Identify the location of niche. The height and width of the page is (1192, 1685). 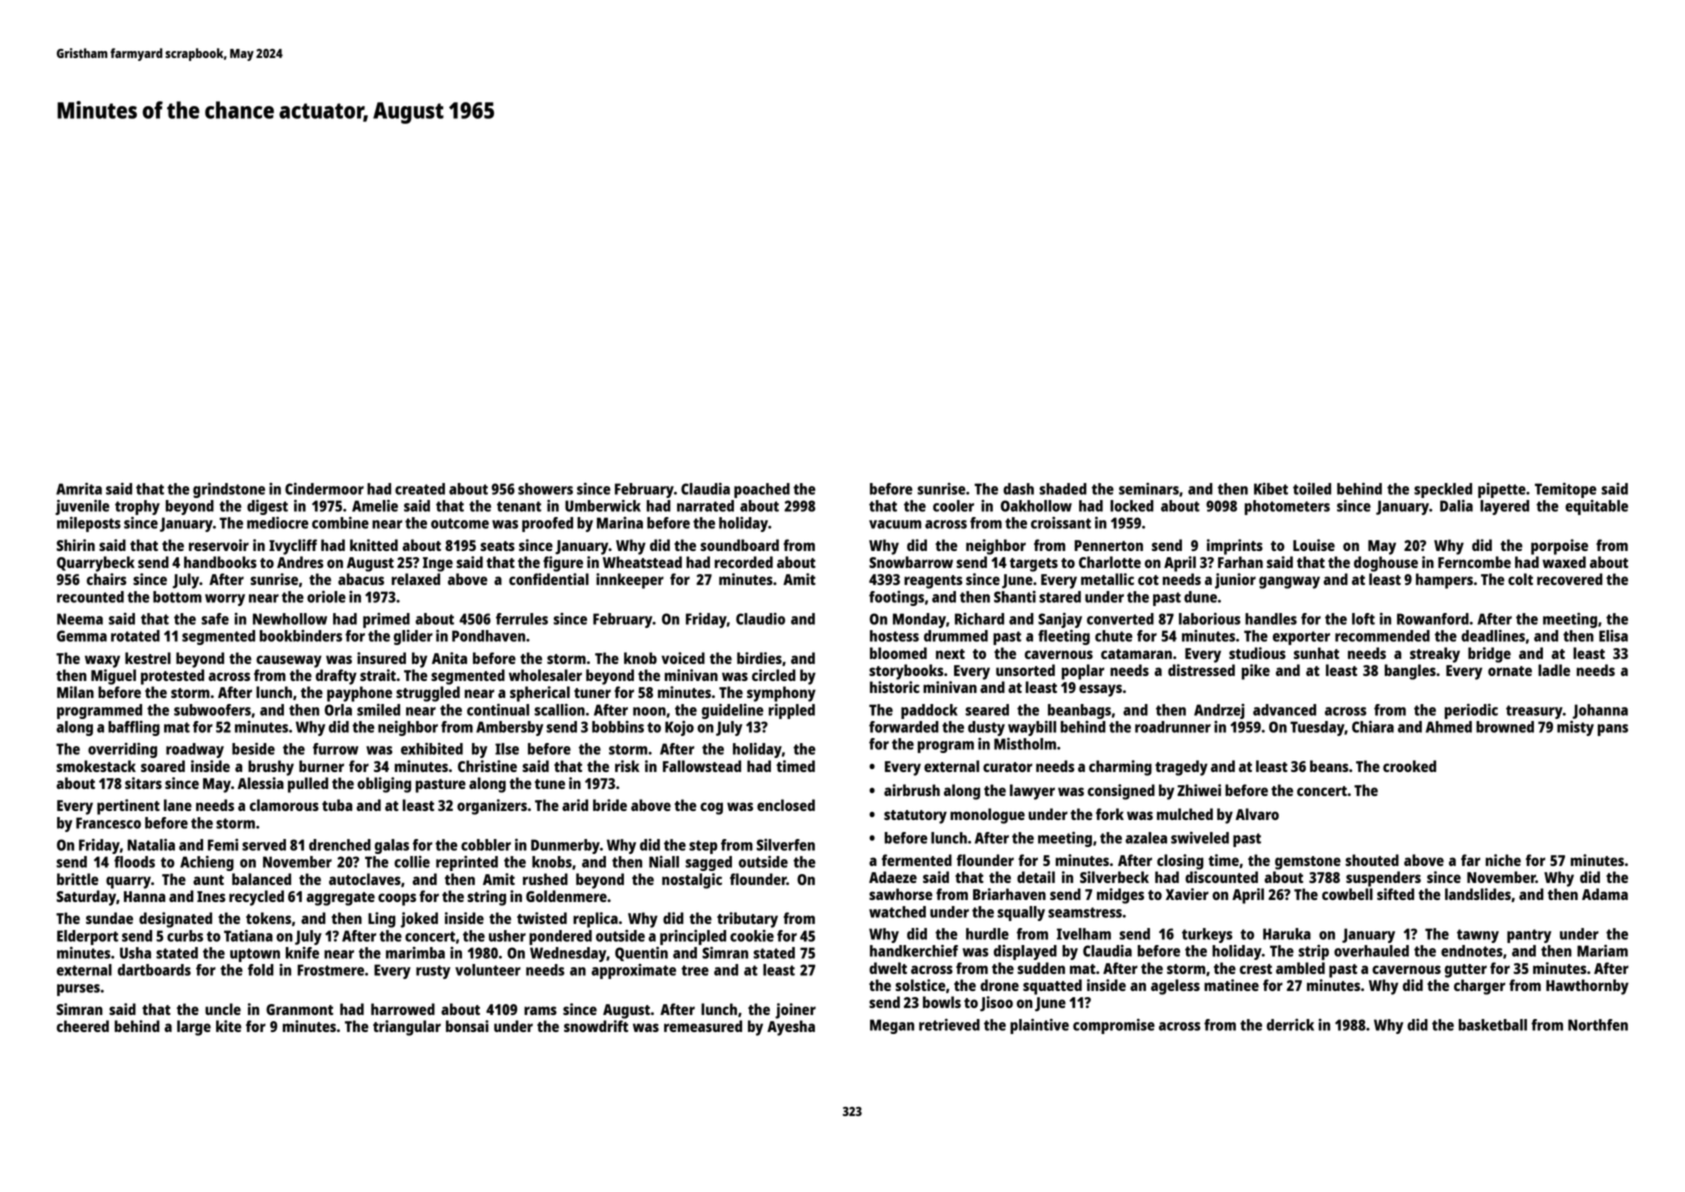
(1503, 860).
